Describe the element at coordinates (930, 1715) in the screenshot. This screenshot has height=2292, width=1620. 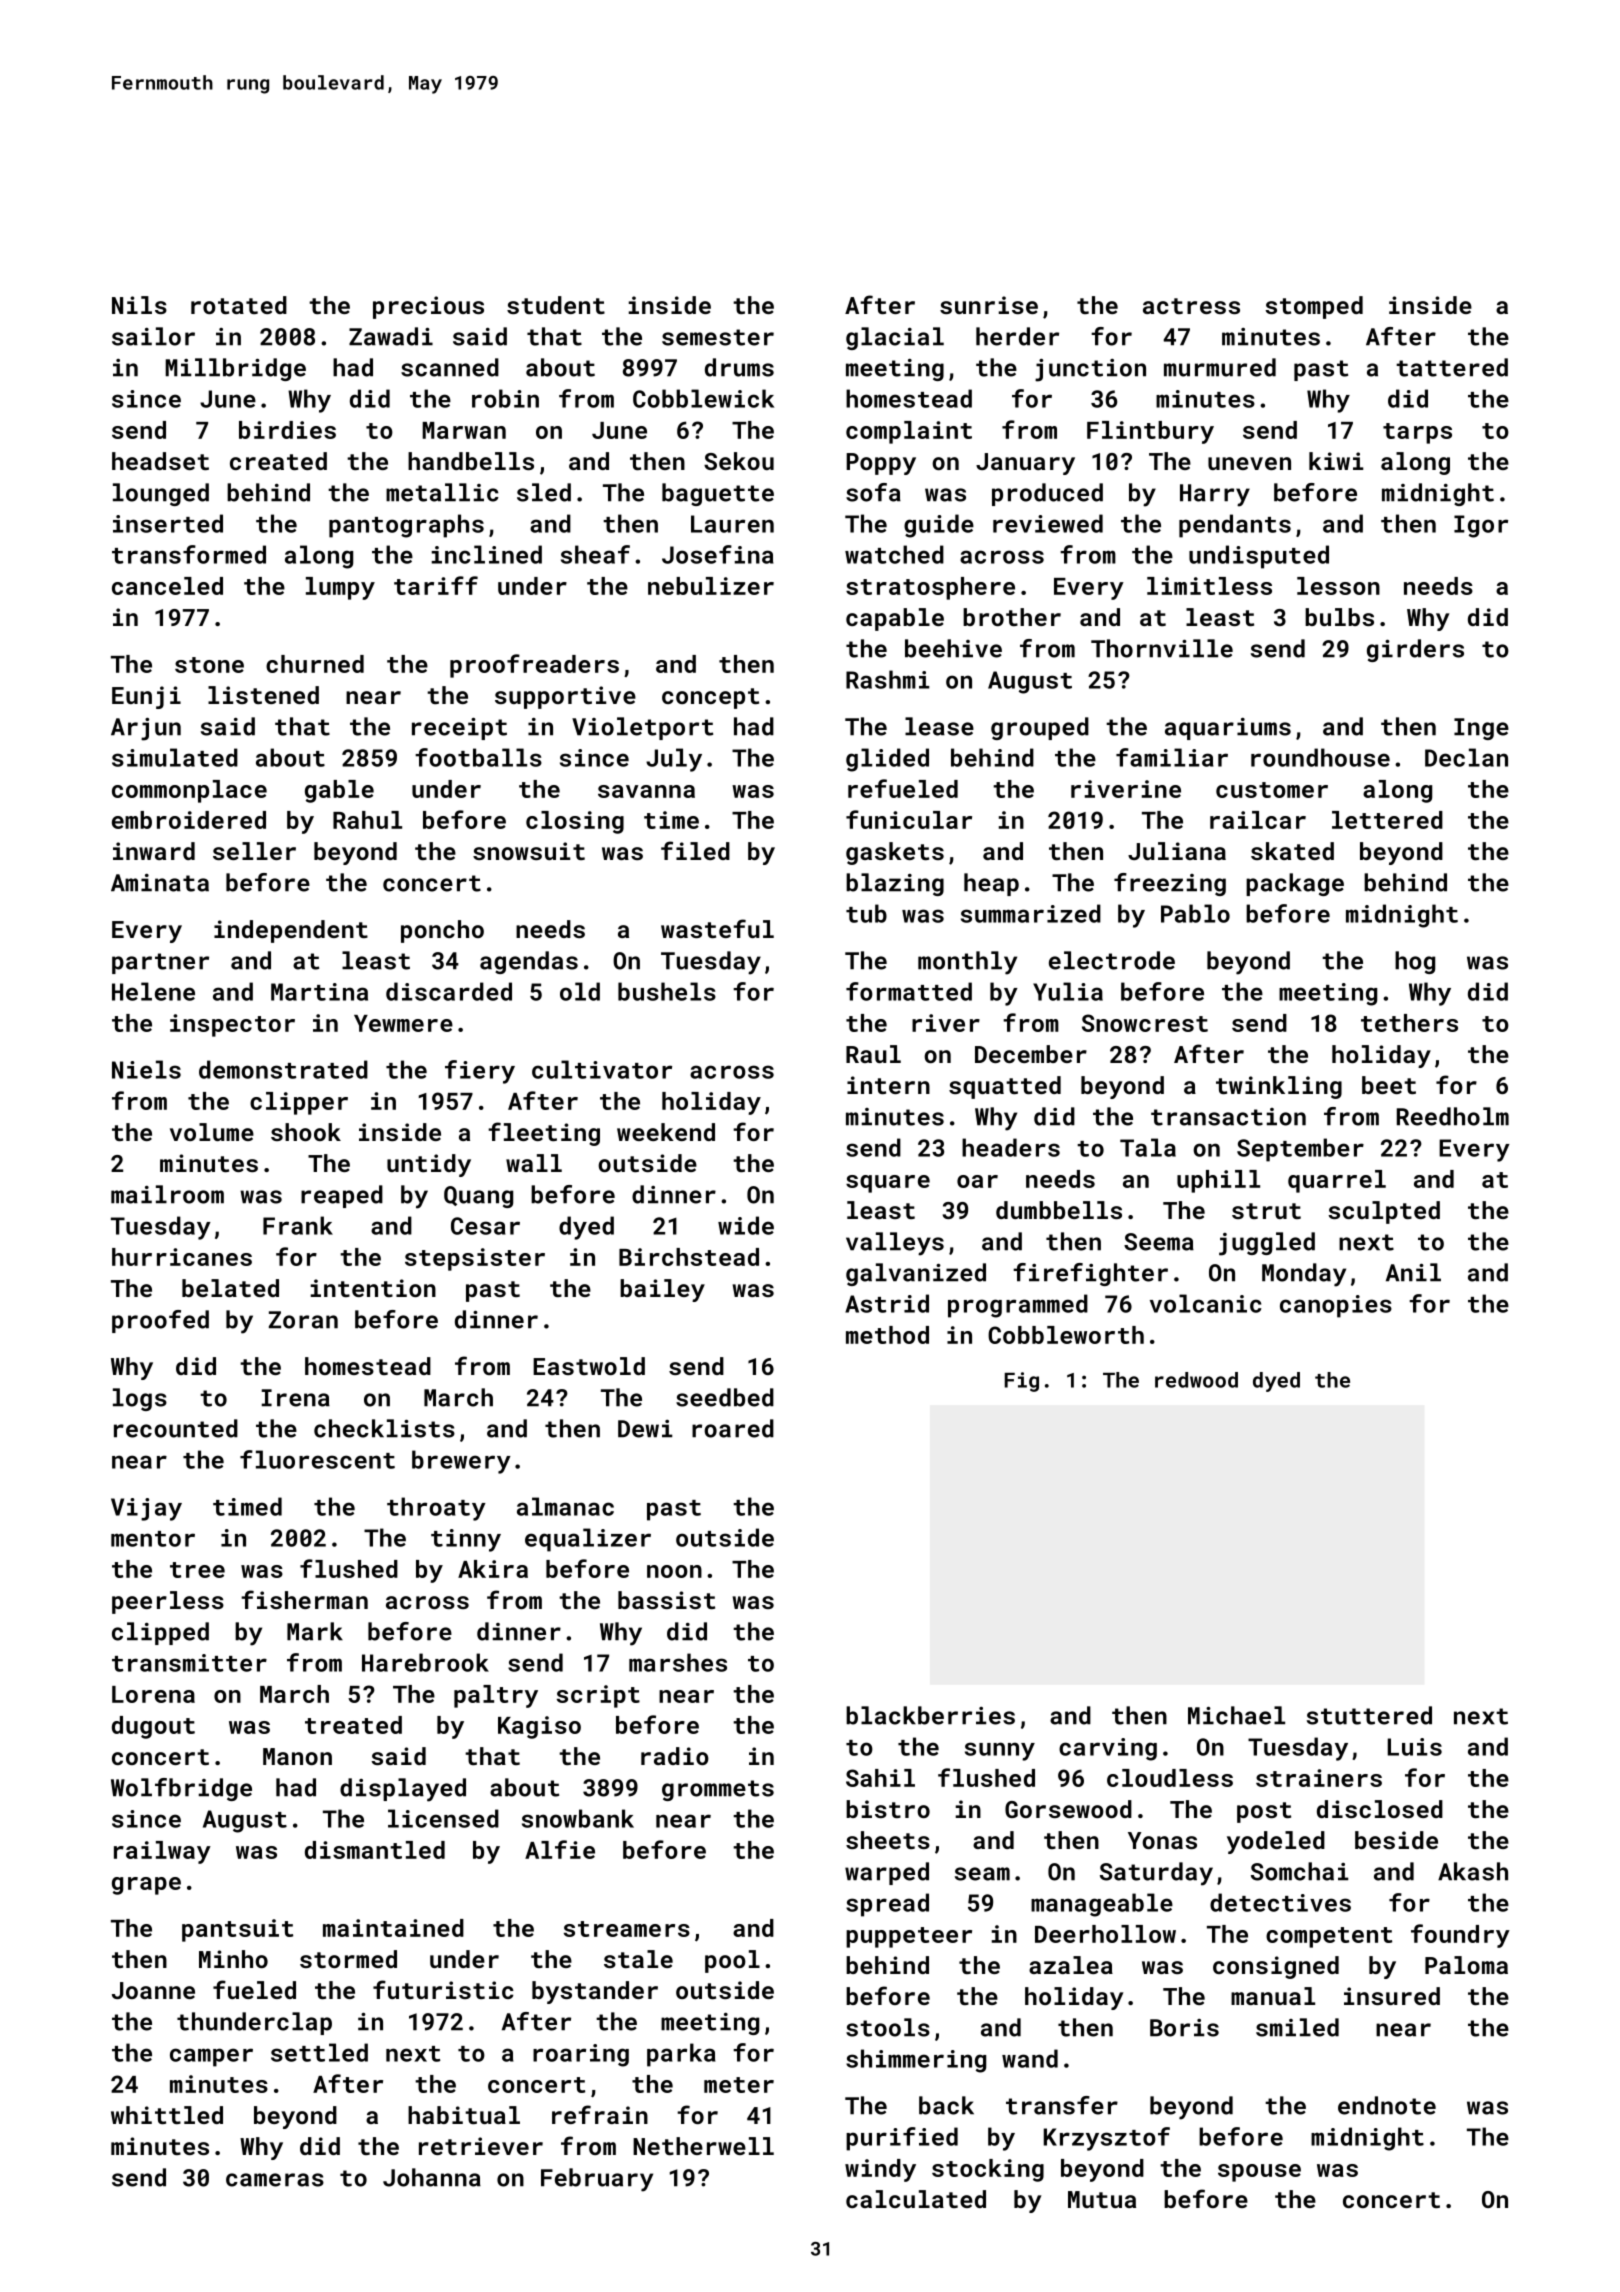
I see `blackberries` at that location.
